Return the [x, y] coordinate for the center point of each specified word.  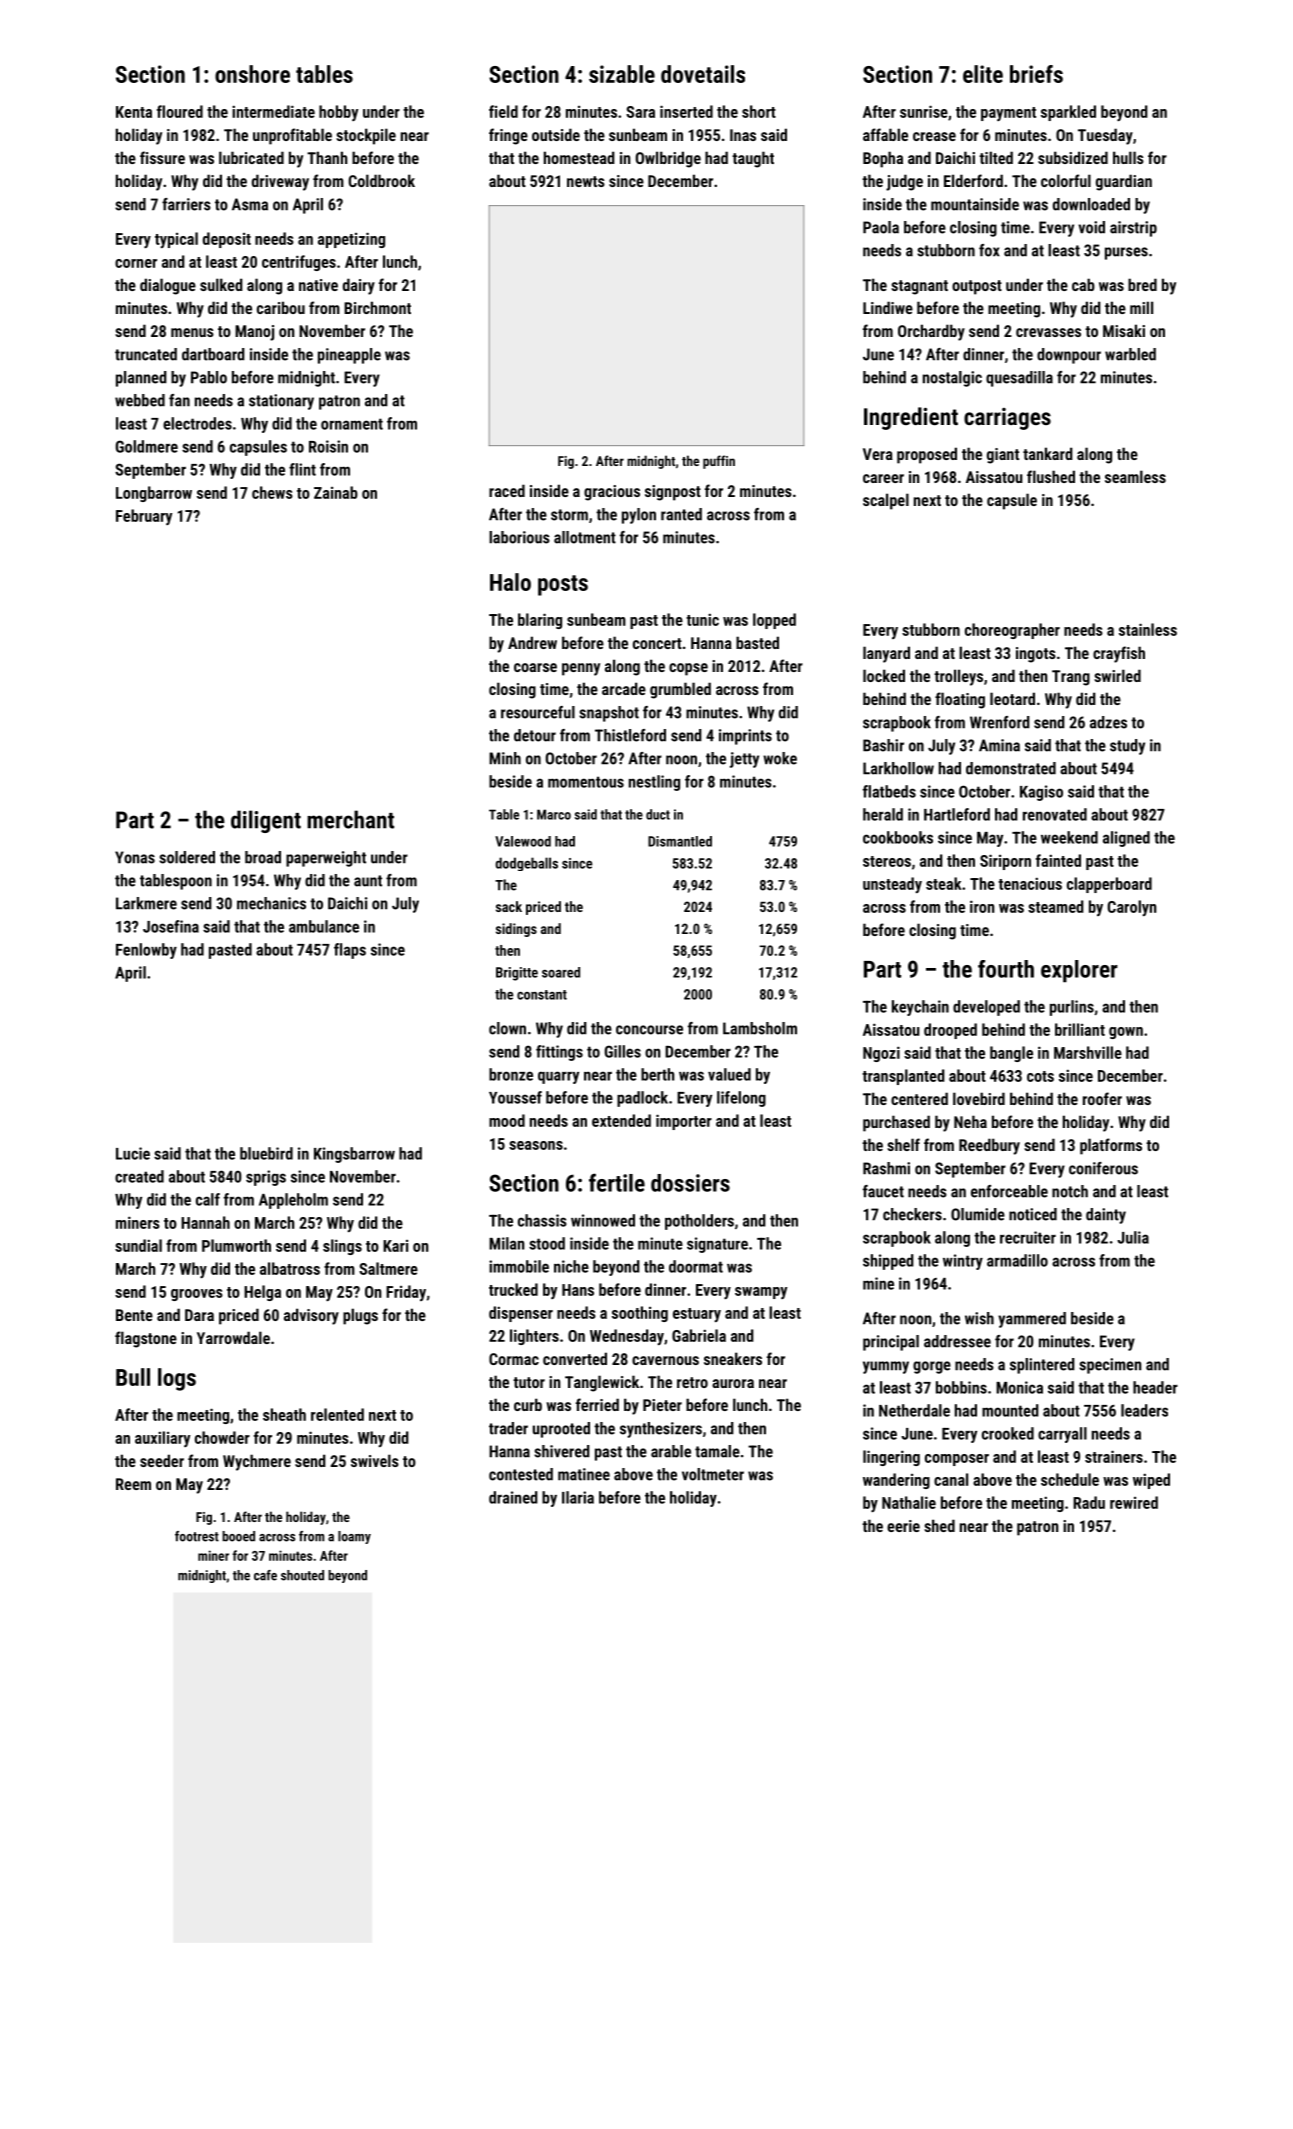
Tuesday [1105, 136]
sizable [622, 74]
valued [729, 1074]
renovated [1055, 814]
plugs [360, 1316]
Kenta [134, 112]
